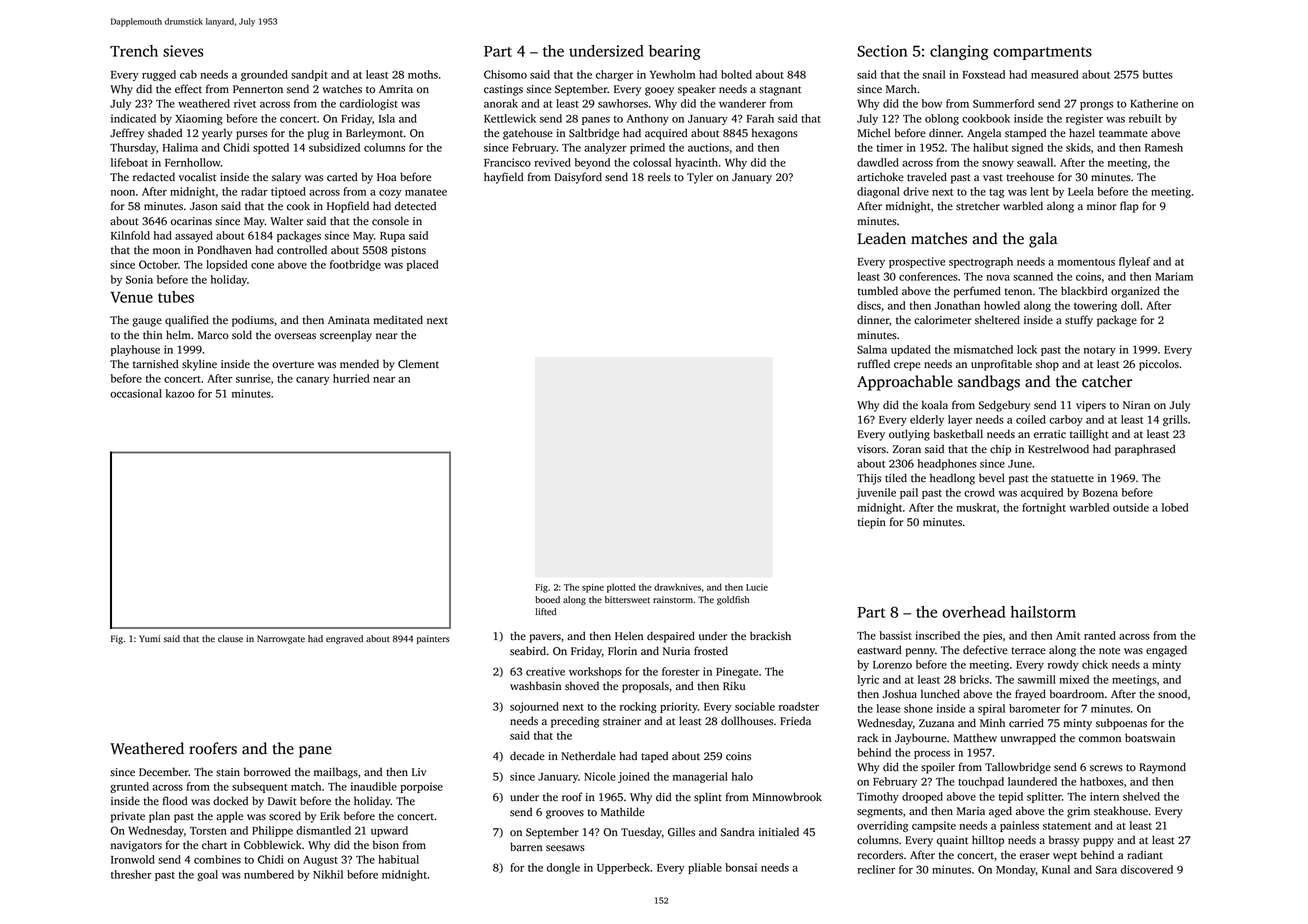 This page has height=924, width=1308. I want to click on December, so click(164, 772).
